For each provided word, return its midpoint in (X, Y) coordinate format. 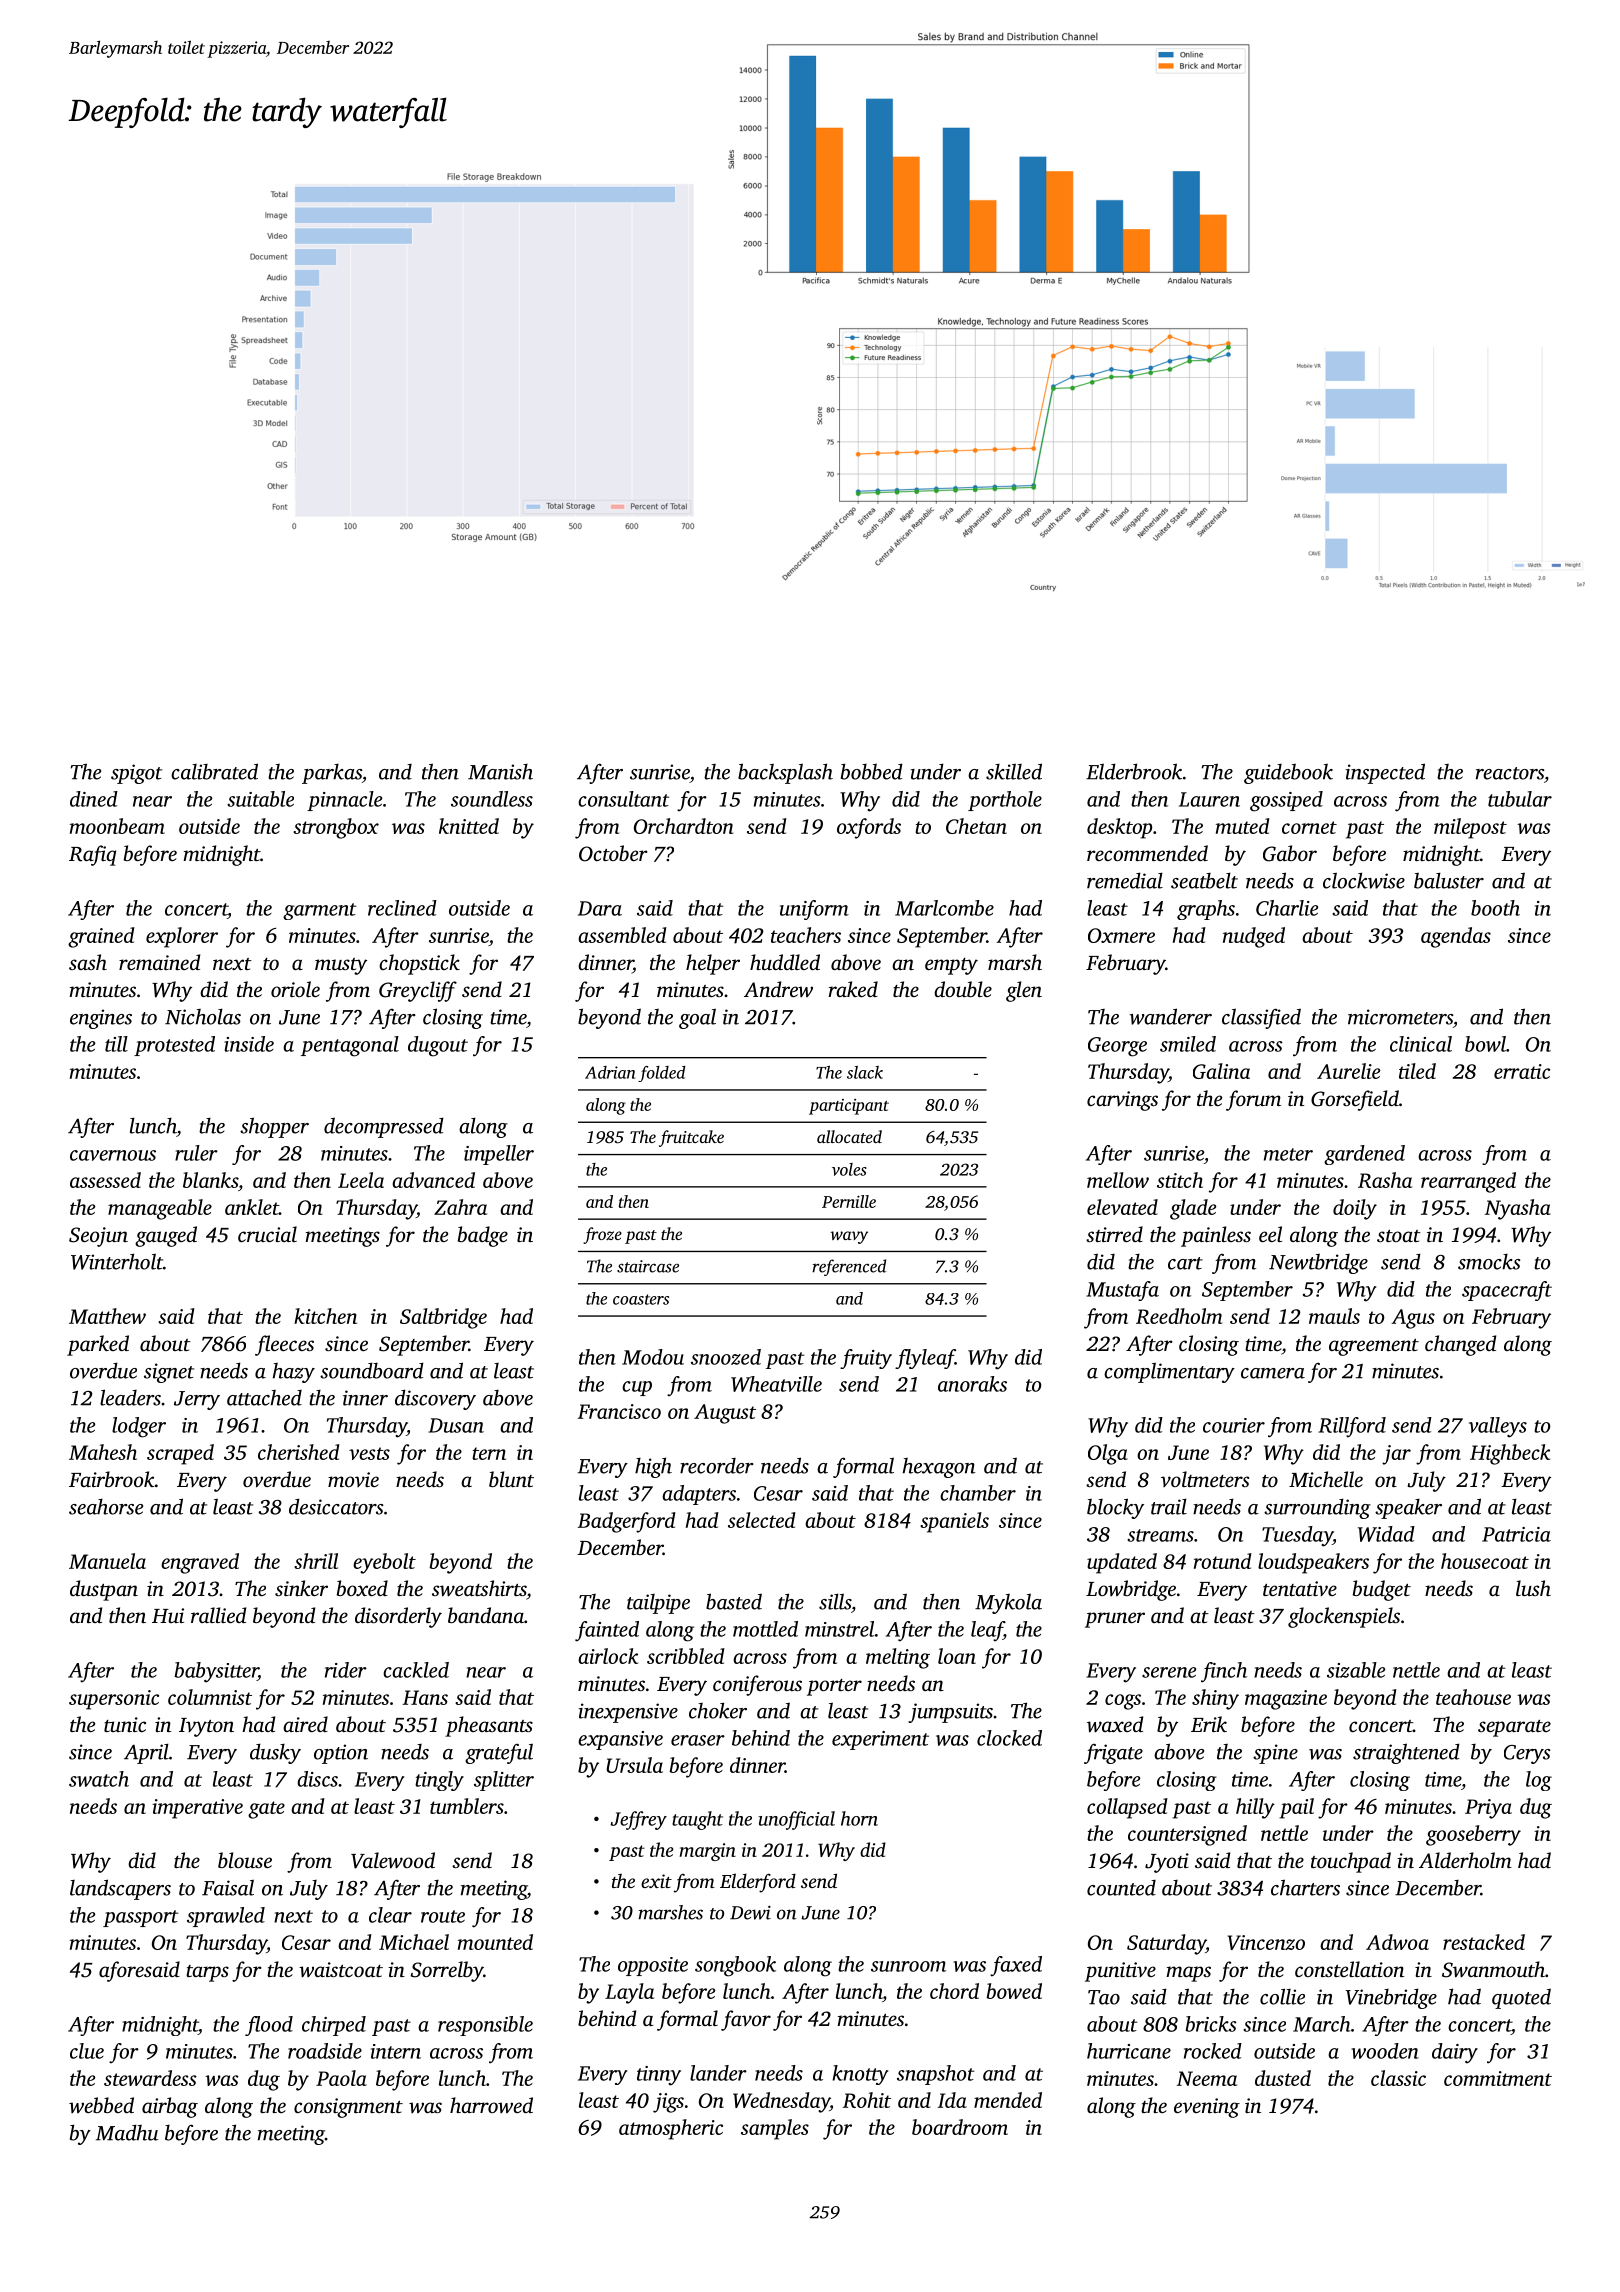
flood (269, 2026)
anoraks (972, 1384)
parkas (332, 774)
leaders (130, 1397)
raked (853, 989)
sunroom (908, 1966)
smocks (1489, 1262)
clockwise (1364, 880)
